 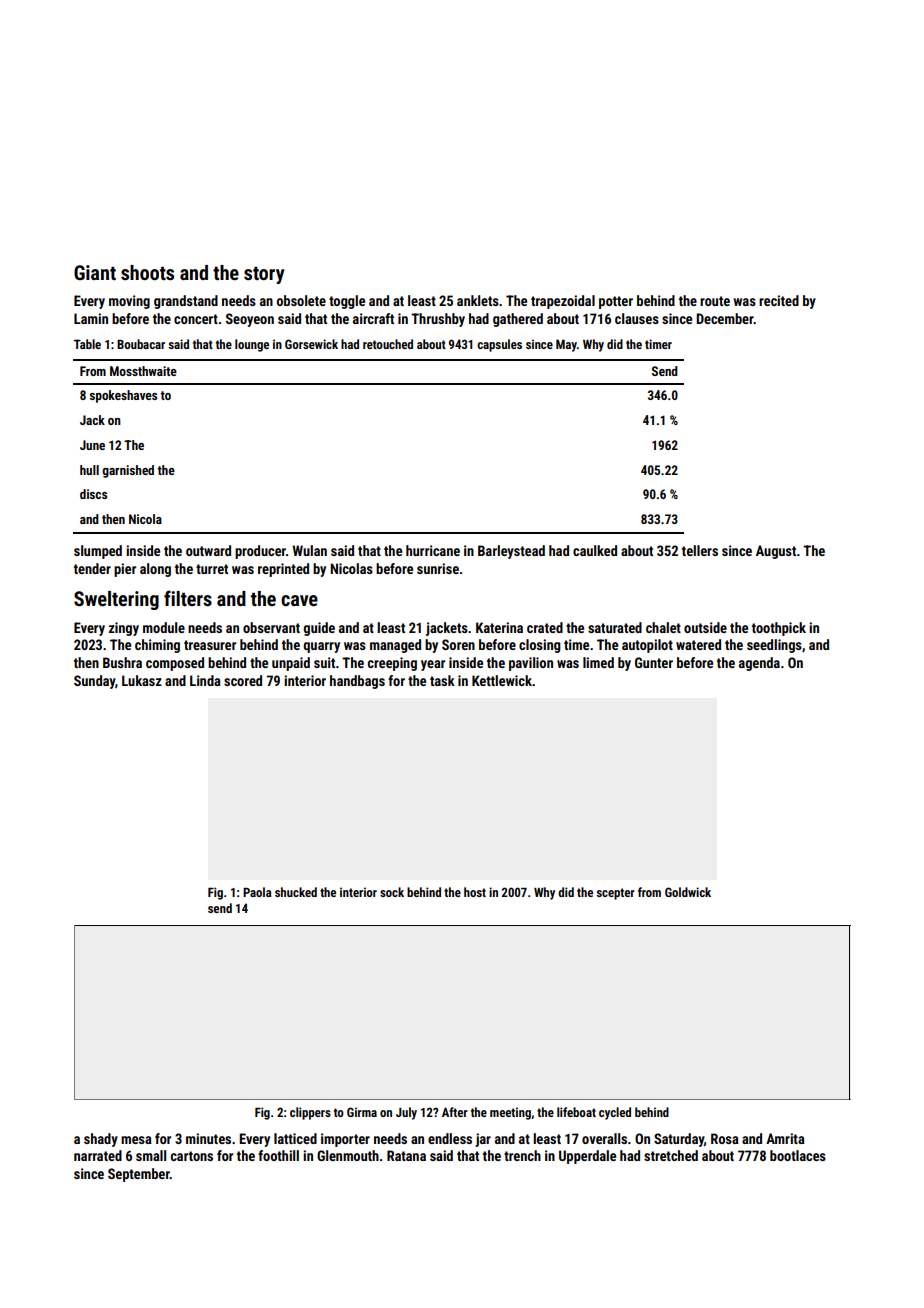 What do you see at coordinates (147, 272) in the screenshot?
I see `shoots` at bounding box center [147, 272].
